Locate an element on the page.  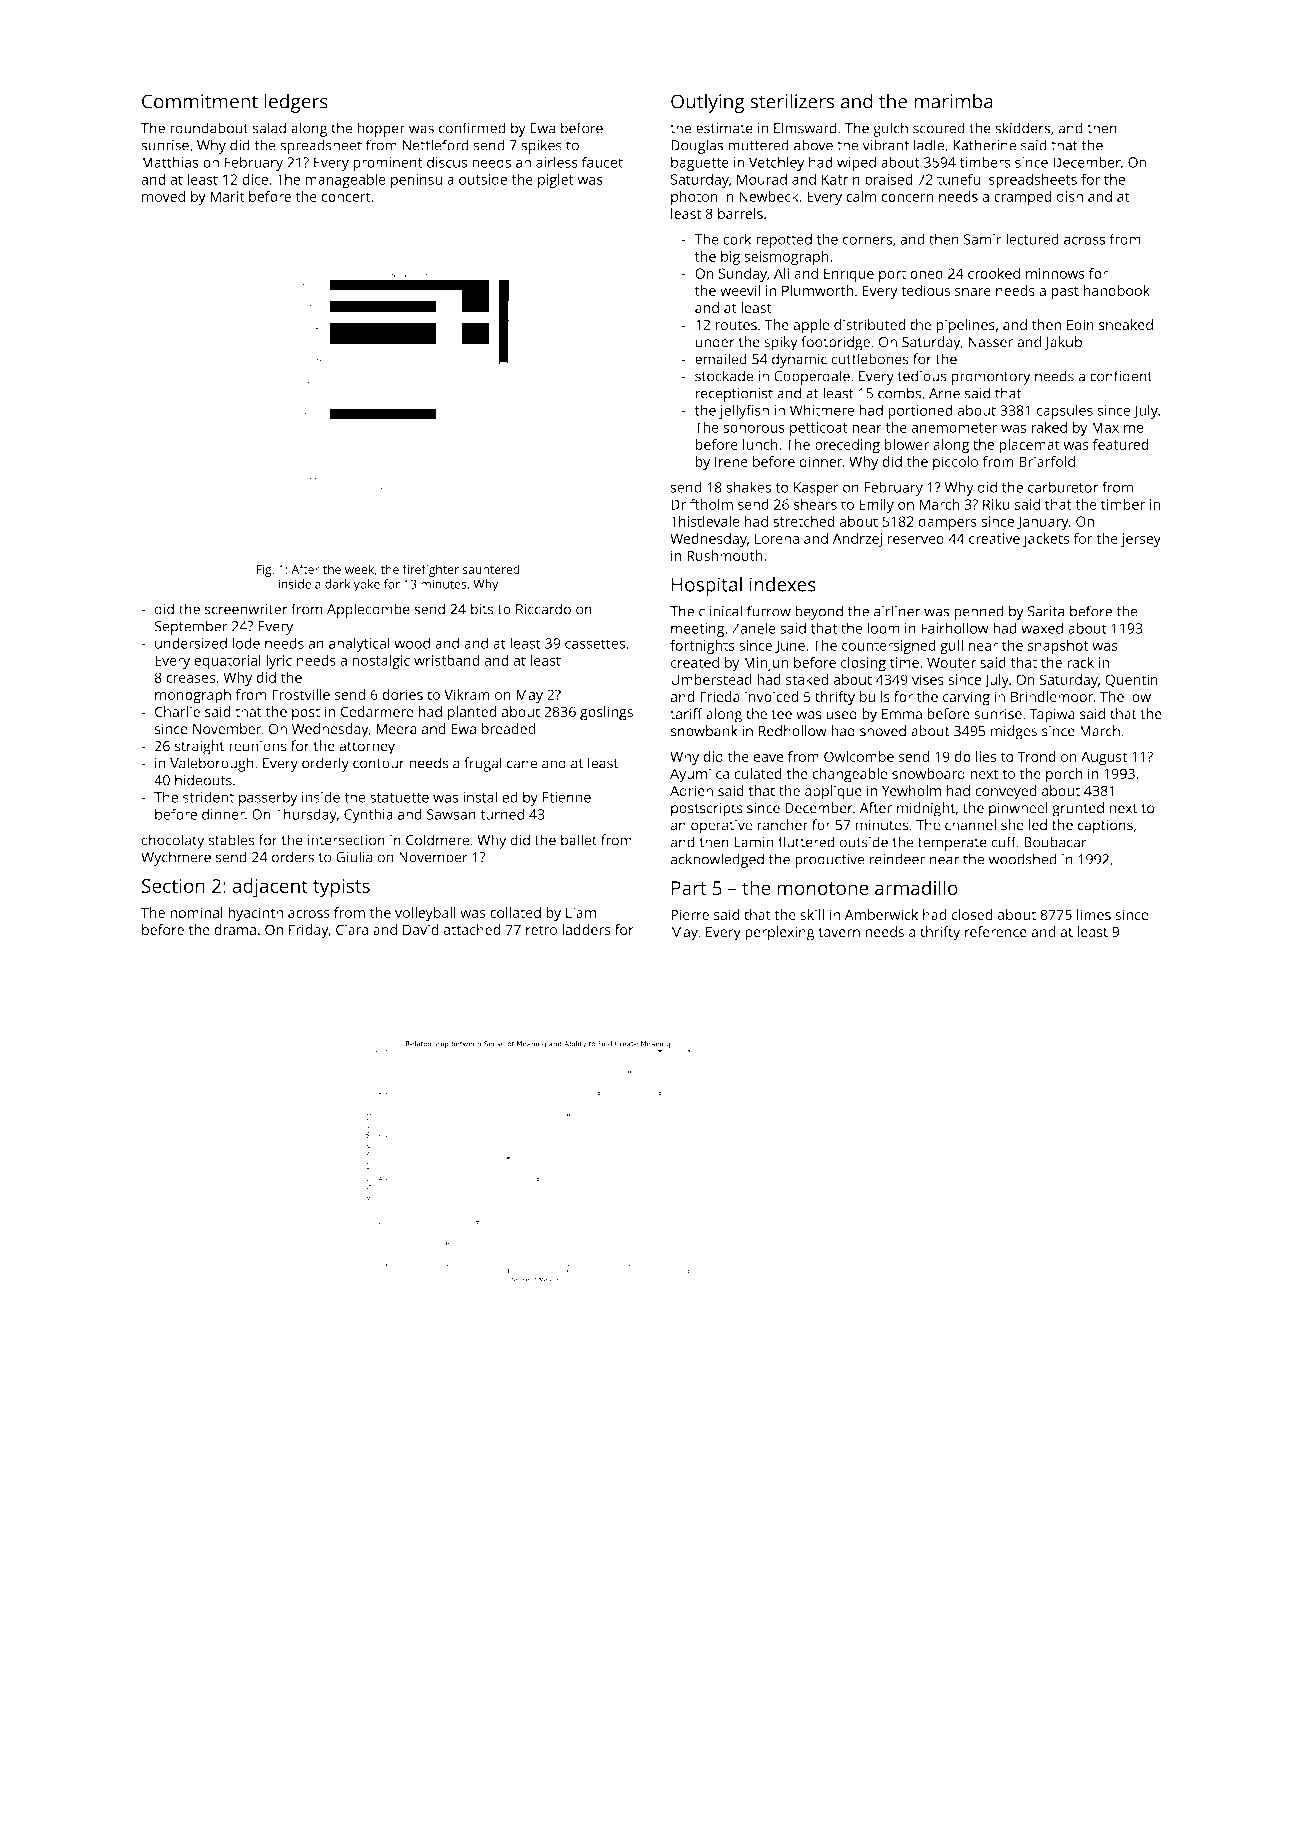
Nasser is located at coordinates (990, 342).
